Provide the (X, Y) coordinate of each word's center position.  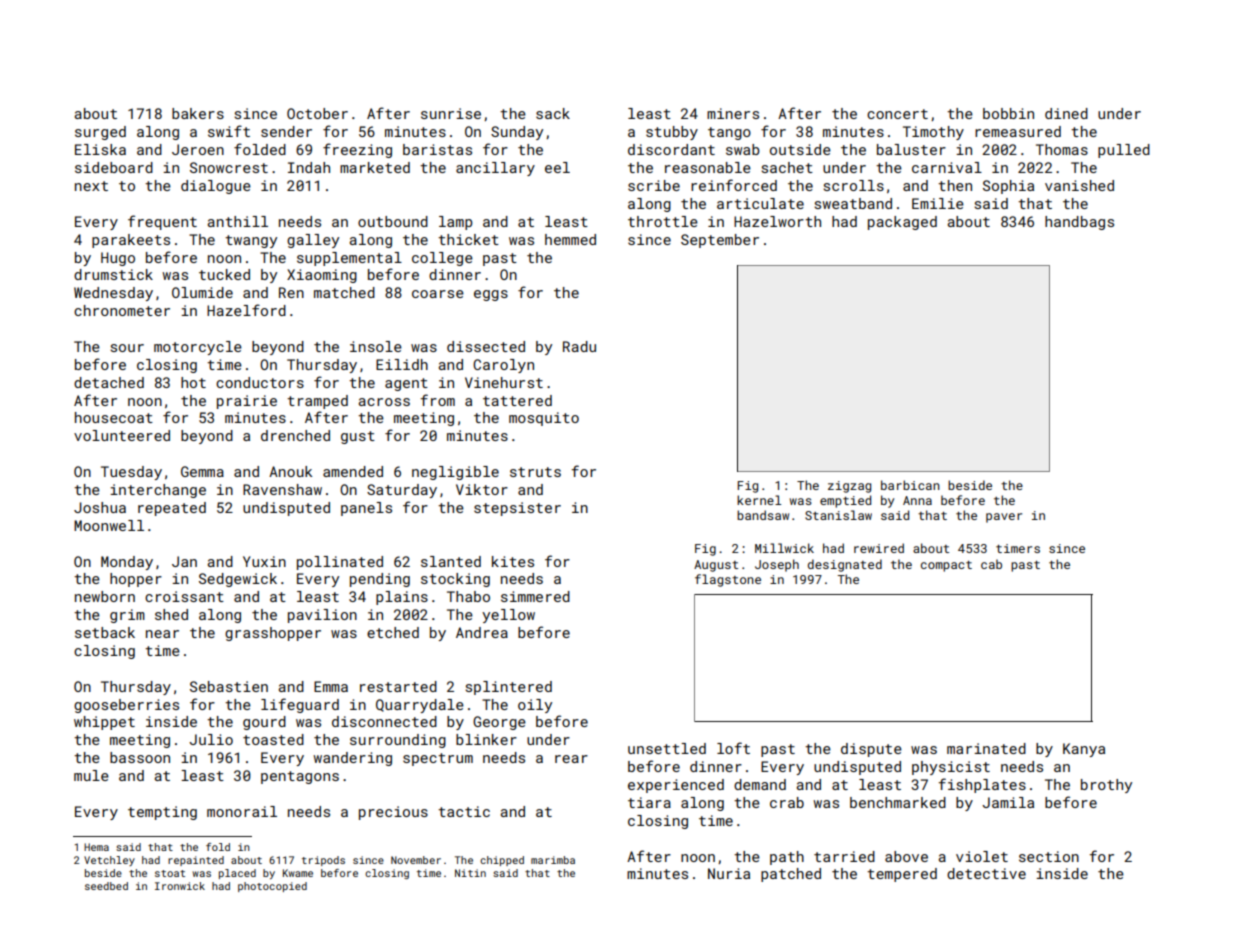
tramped (317, 402)
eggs (491, 295)
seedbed (106, 886)
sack (553, 113)
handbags (1079, 223)
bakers (198, 113)
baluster (911, 149)
